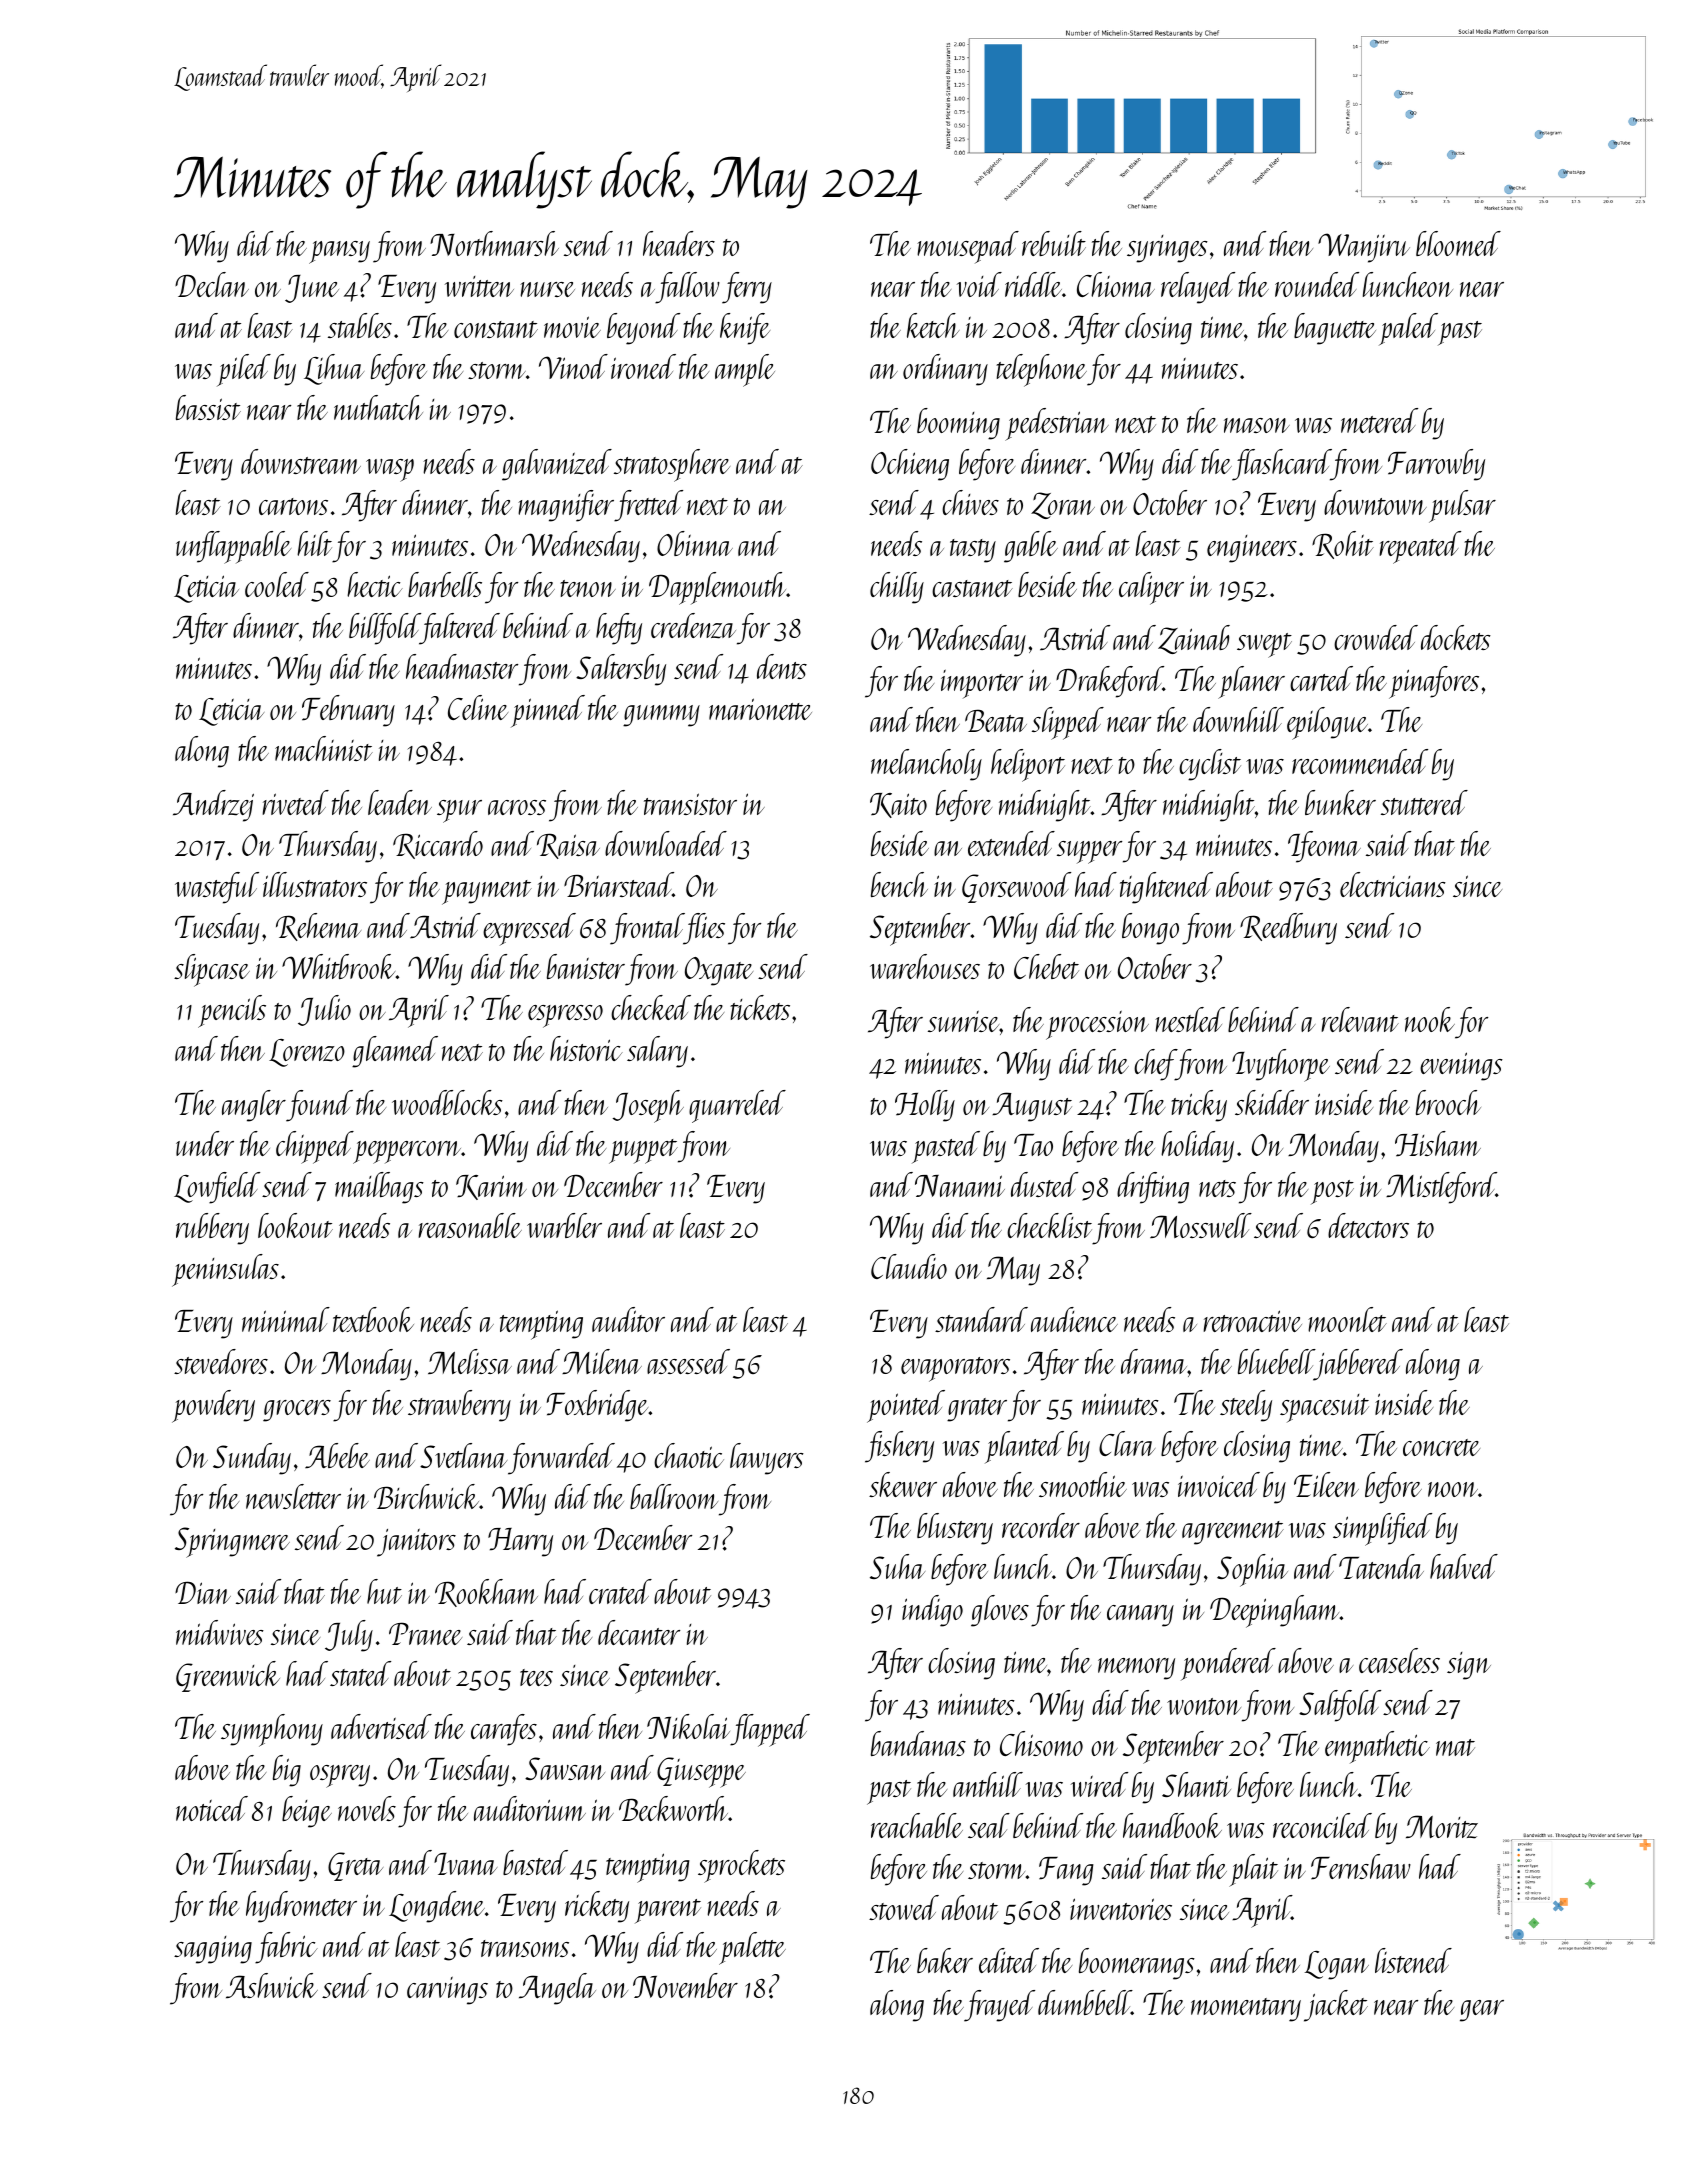 The image size is (1683, 2178). Describe the element at coordinates (925, 1106) in the screenshot. I see `Holly` at that location.
